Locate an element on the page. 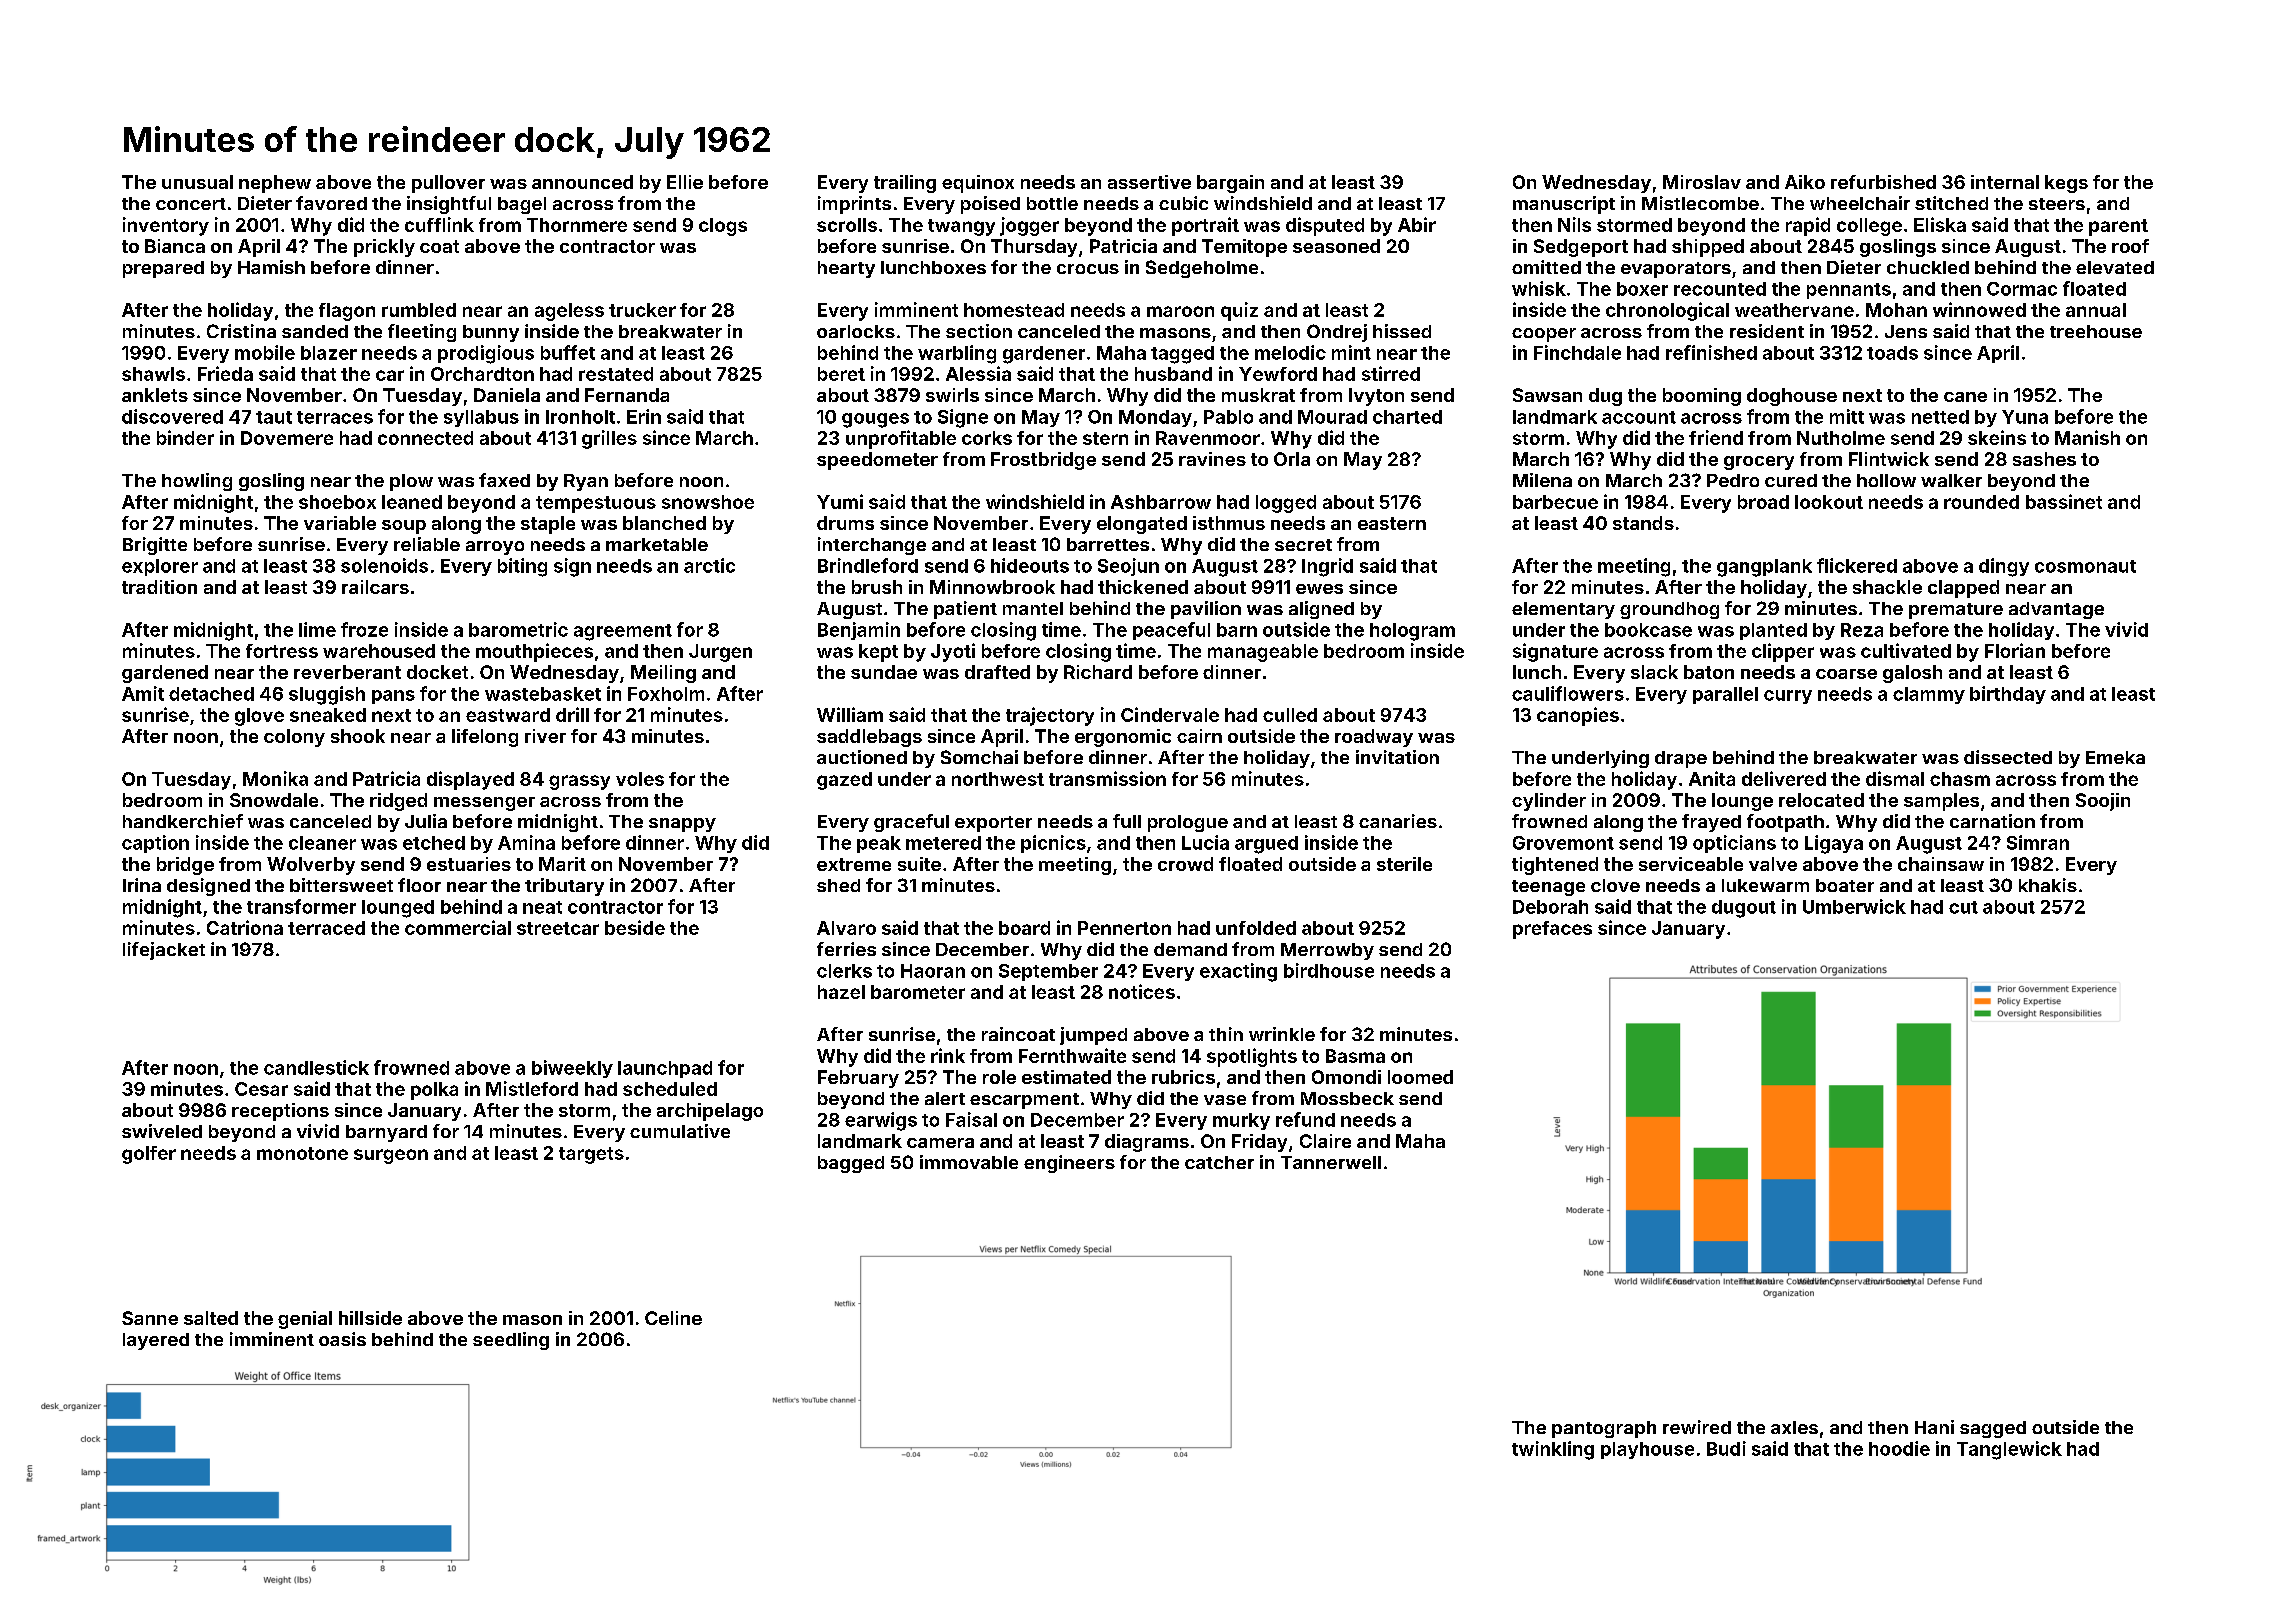 The height and width of the document is (1614, 2282). inventory is located at coordinates (166, 226).
